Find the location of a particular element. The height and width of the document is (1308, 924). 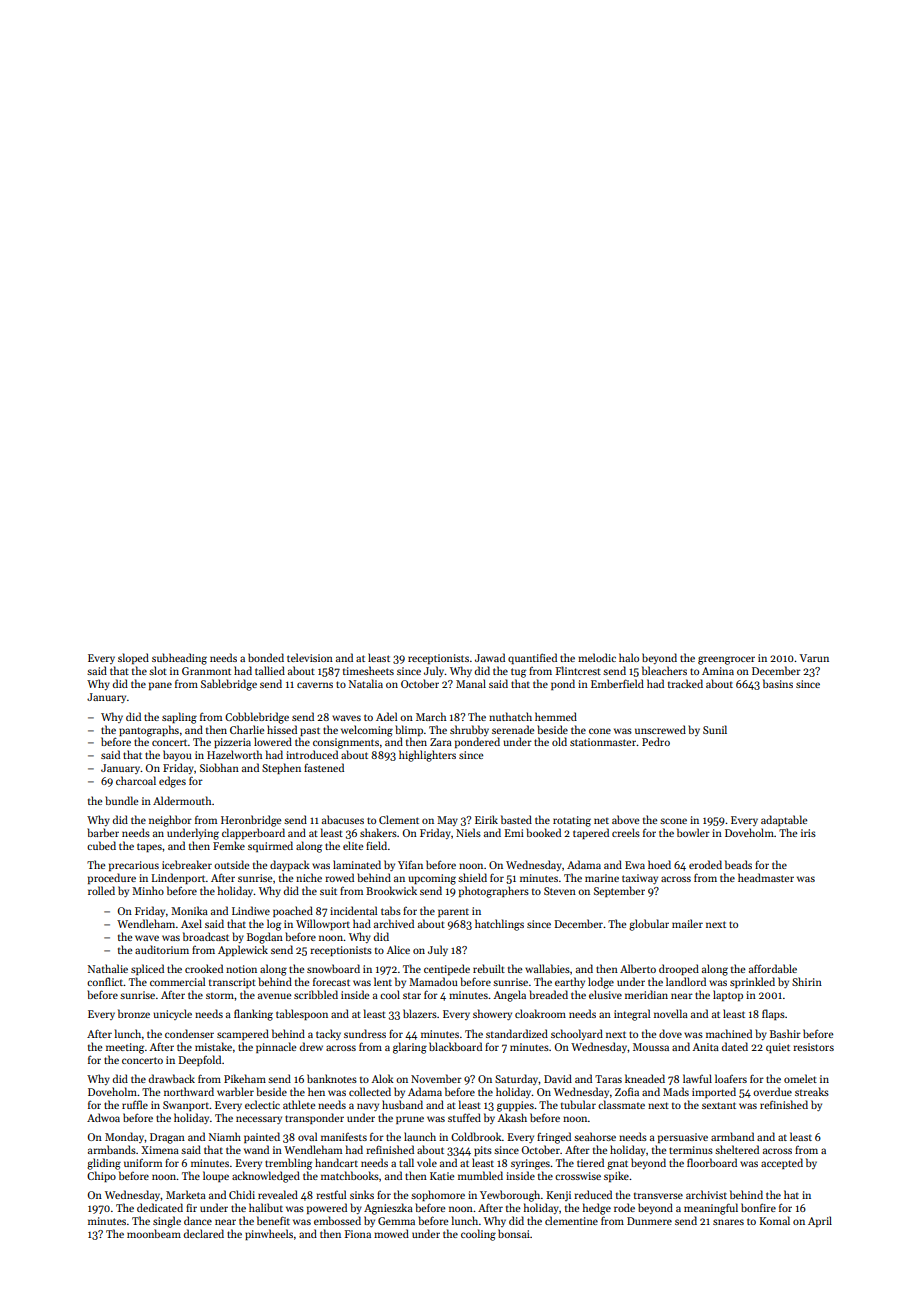

Jawad is located at coordinates (490, 657).
